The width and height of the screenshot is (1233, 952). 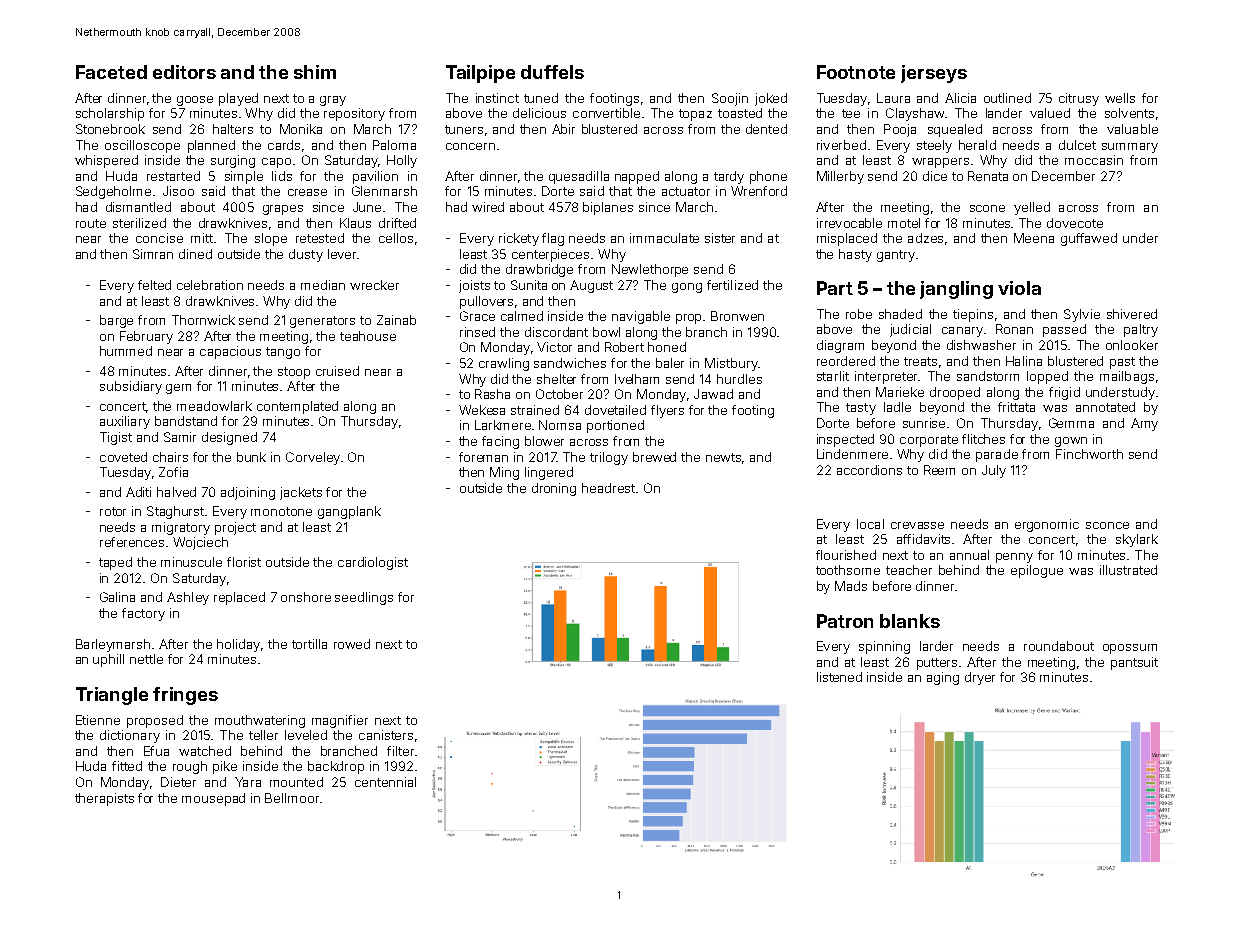 I want to click on felted, so click(x=154, y=285).
